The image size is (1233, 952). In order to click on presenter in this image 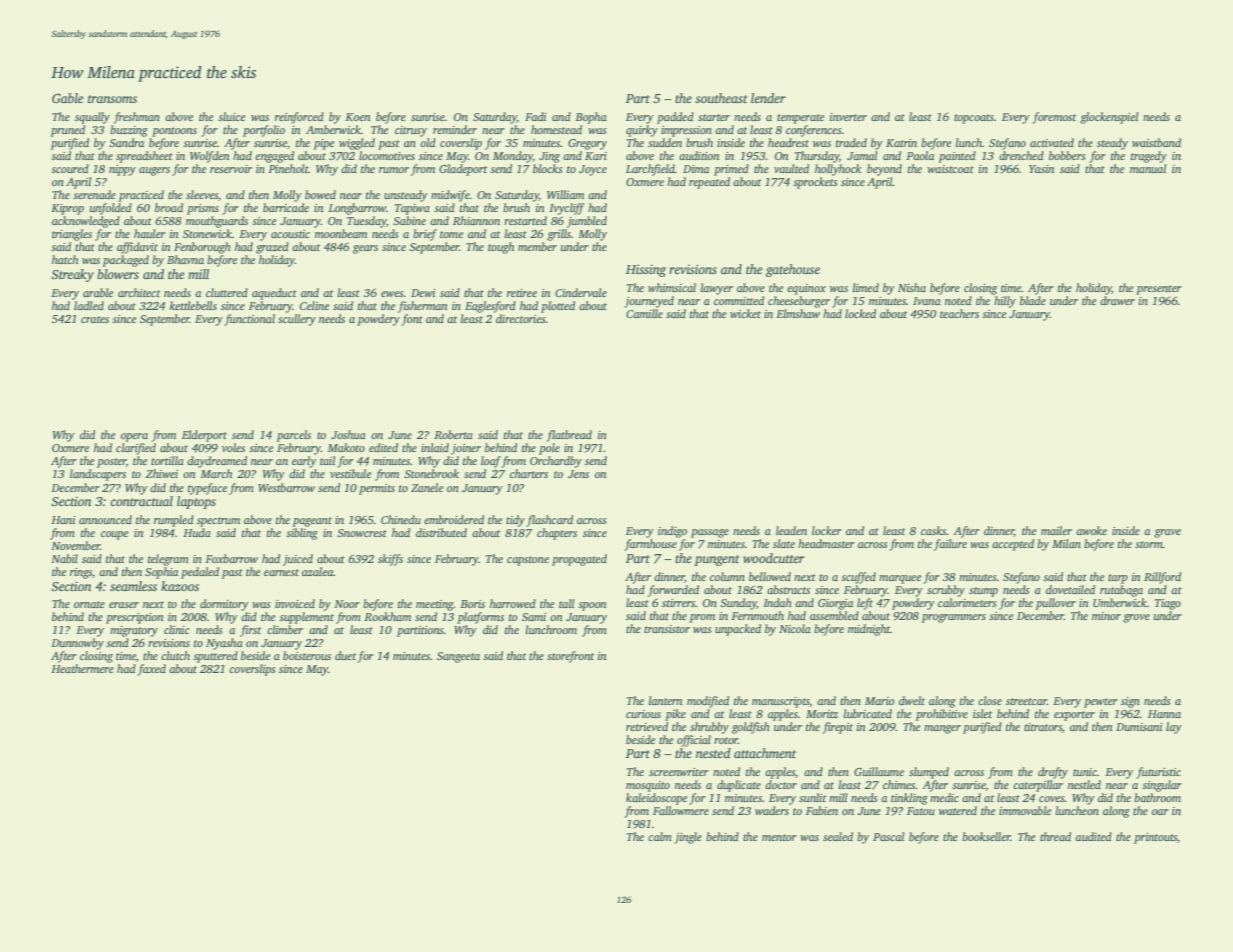, I will do `click(1159, 290)`.
